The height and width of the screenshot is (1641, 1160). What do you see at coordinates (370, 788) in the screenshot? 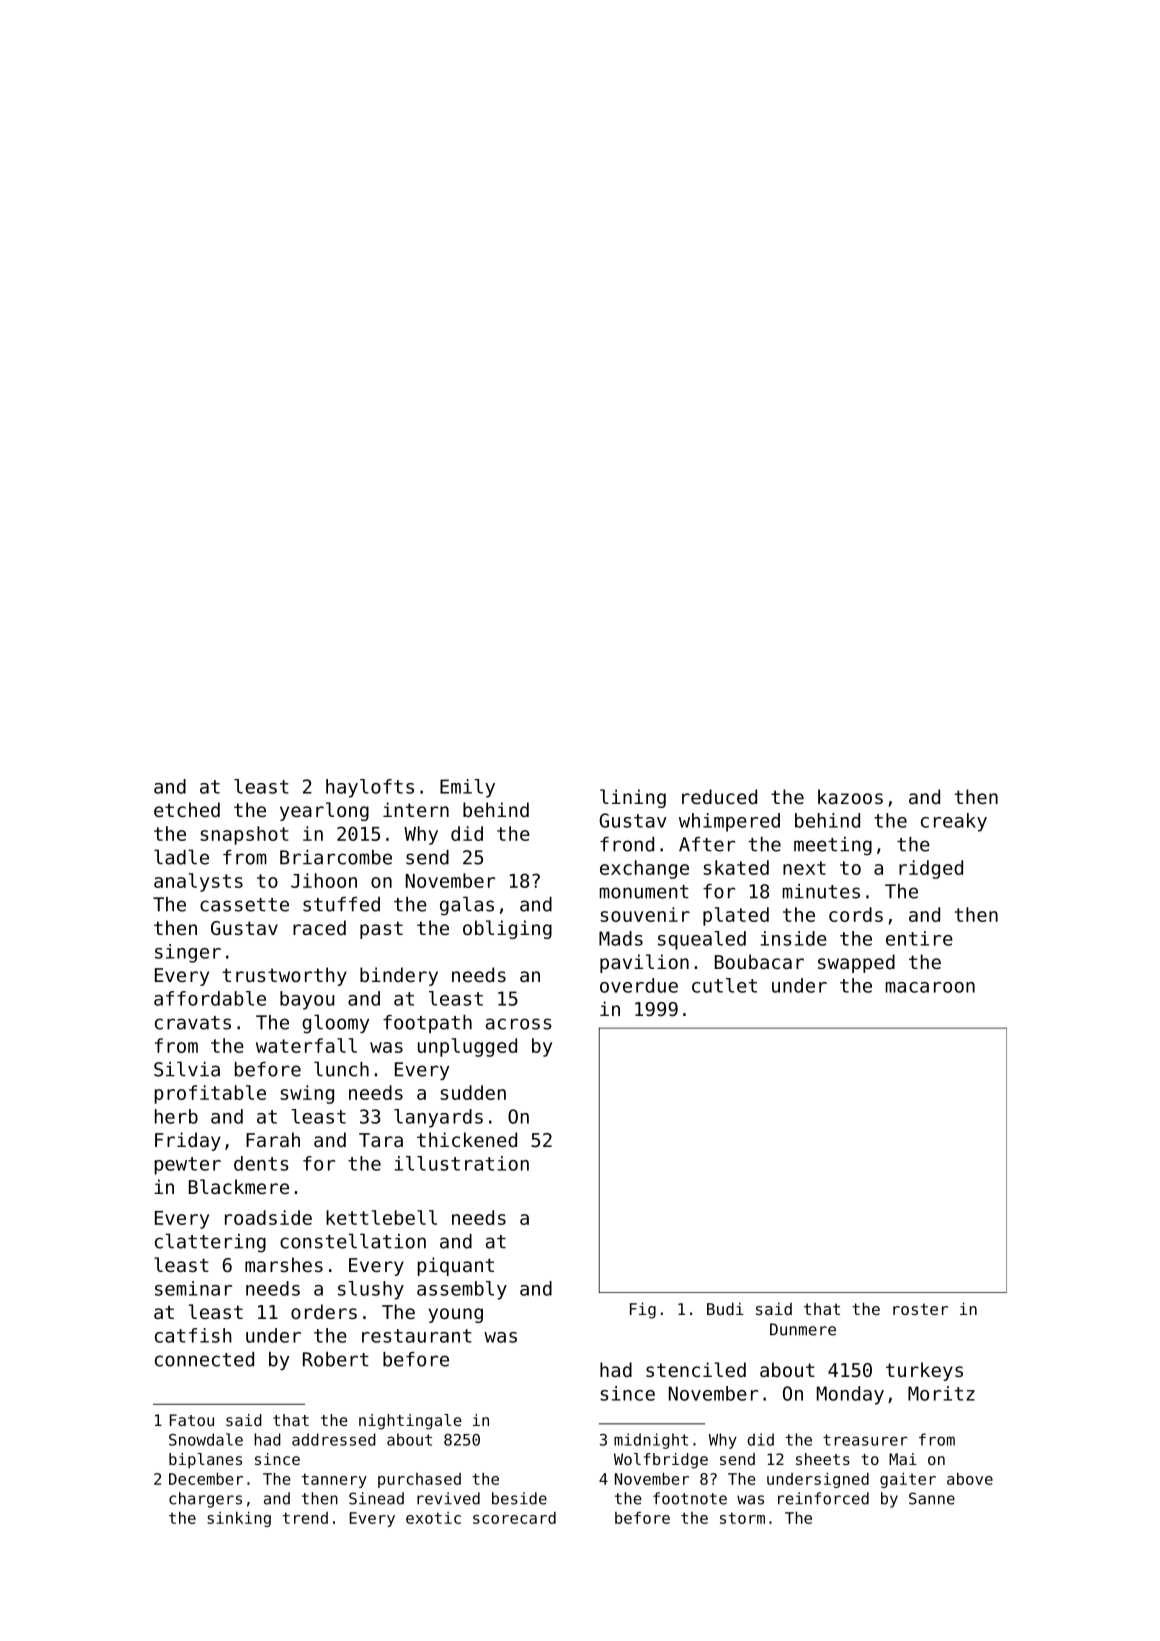
I see `haylofts` at bounding box center [370, 788].
